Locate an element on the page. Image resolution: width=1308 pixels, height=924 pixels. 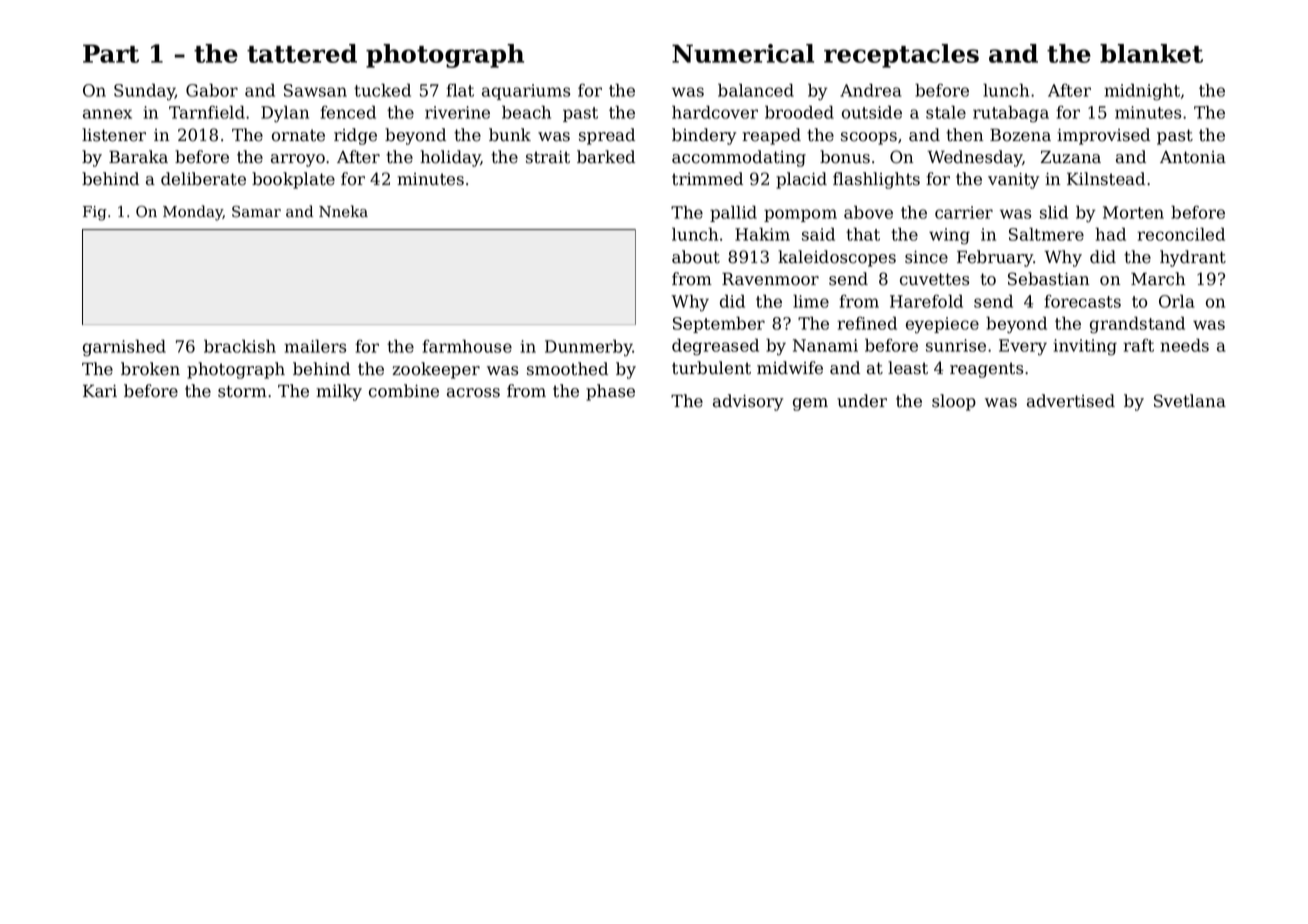
Ravenmoor is located at coordinates (770, 279).
